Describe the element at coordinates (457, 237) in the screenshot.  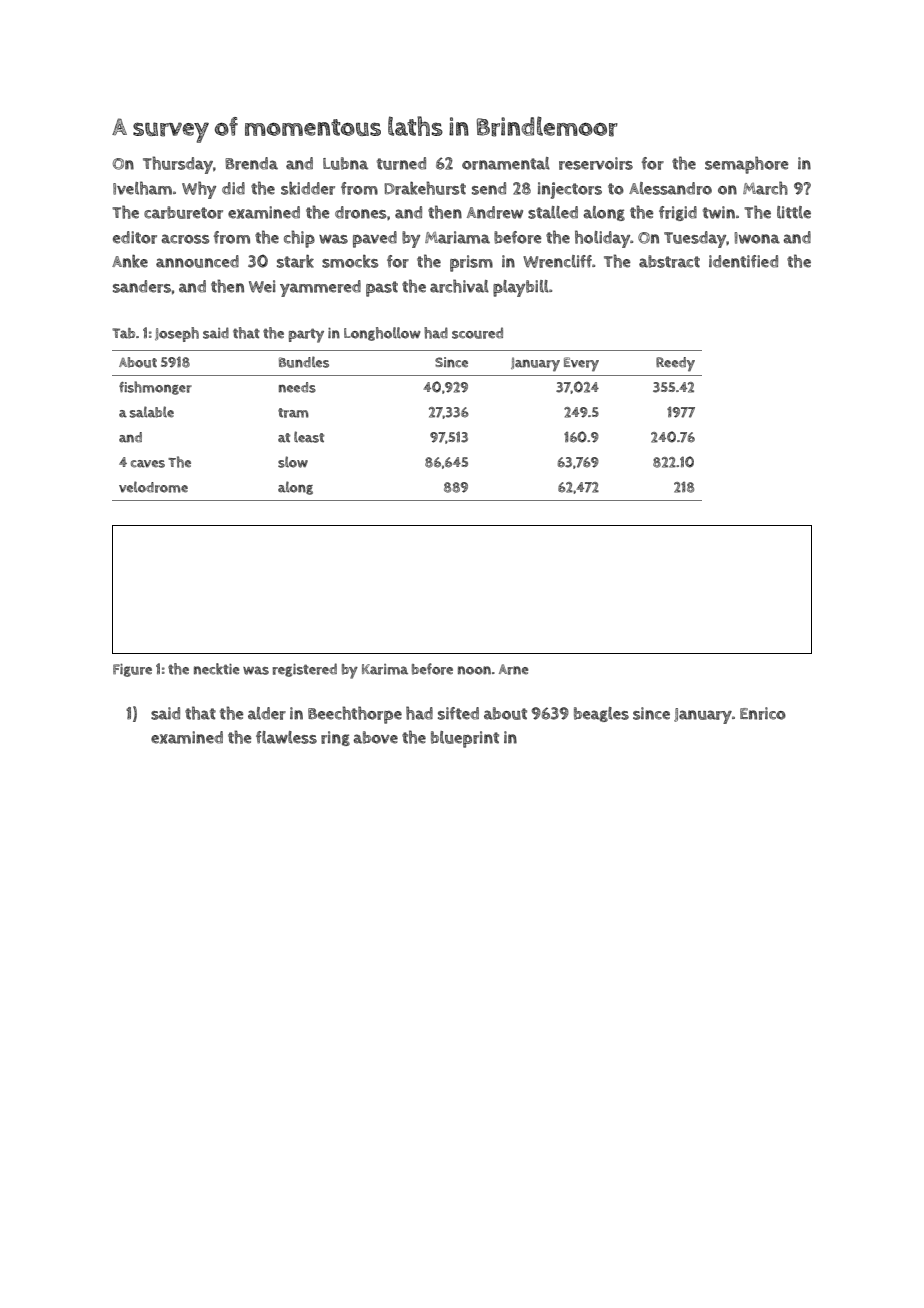
I see `Mariama` at that location.
